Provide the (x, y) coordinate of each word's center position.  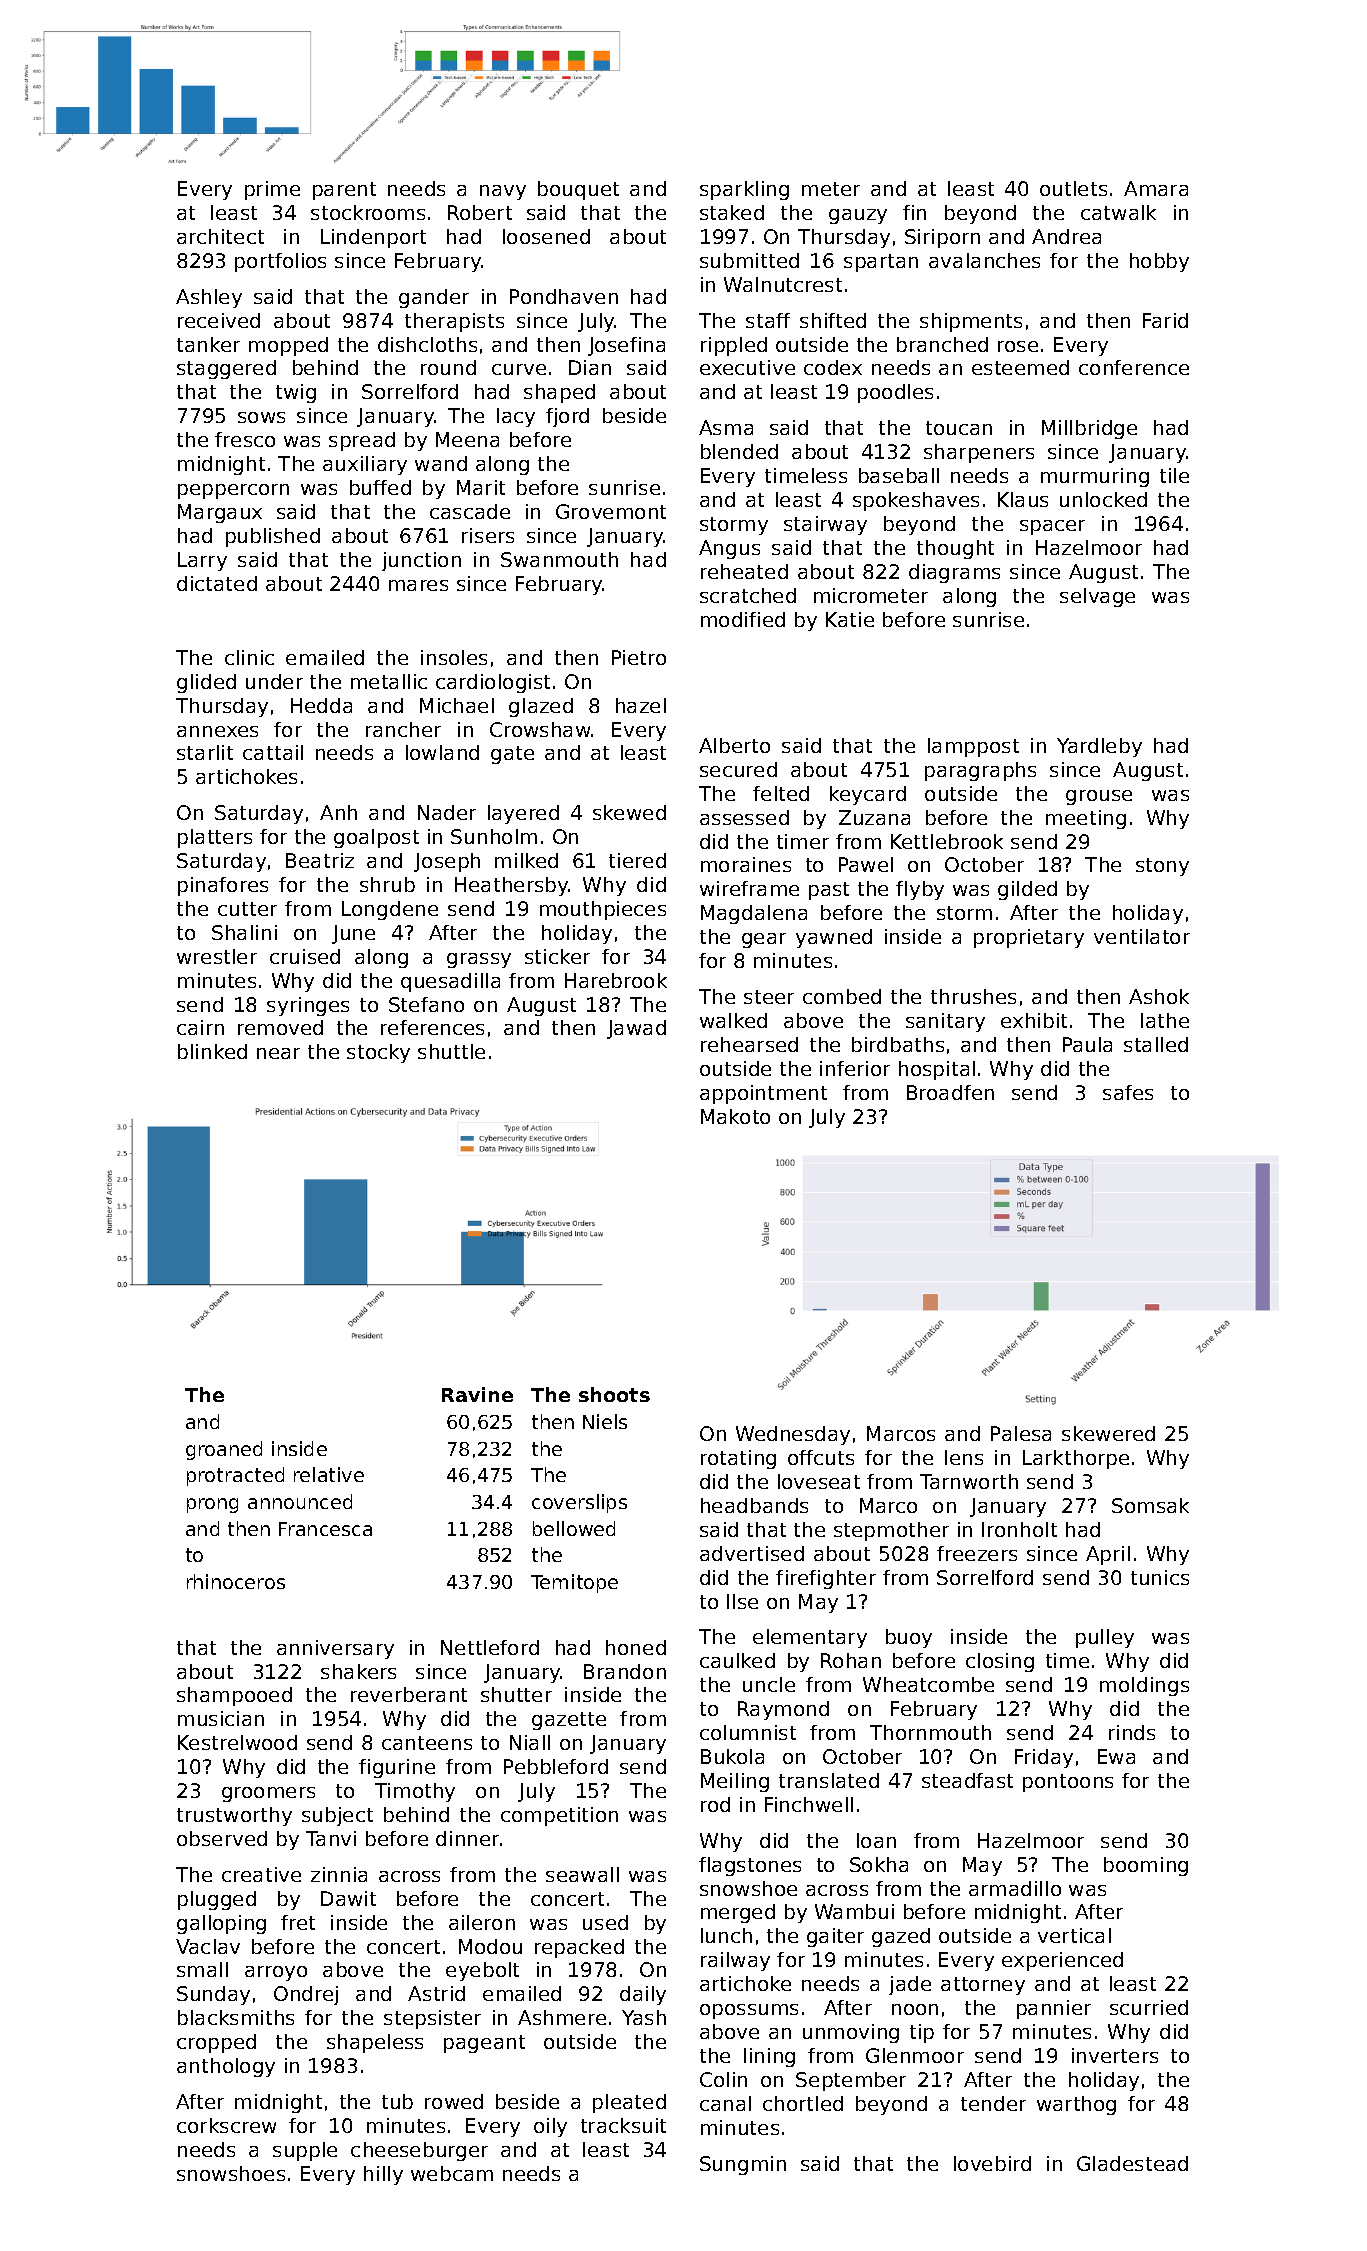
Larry (202, 561)
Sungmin (743, 2165)
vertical (1074, 1935)
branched (942, 344)
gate (512, 755)
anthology (226, 2067)
